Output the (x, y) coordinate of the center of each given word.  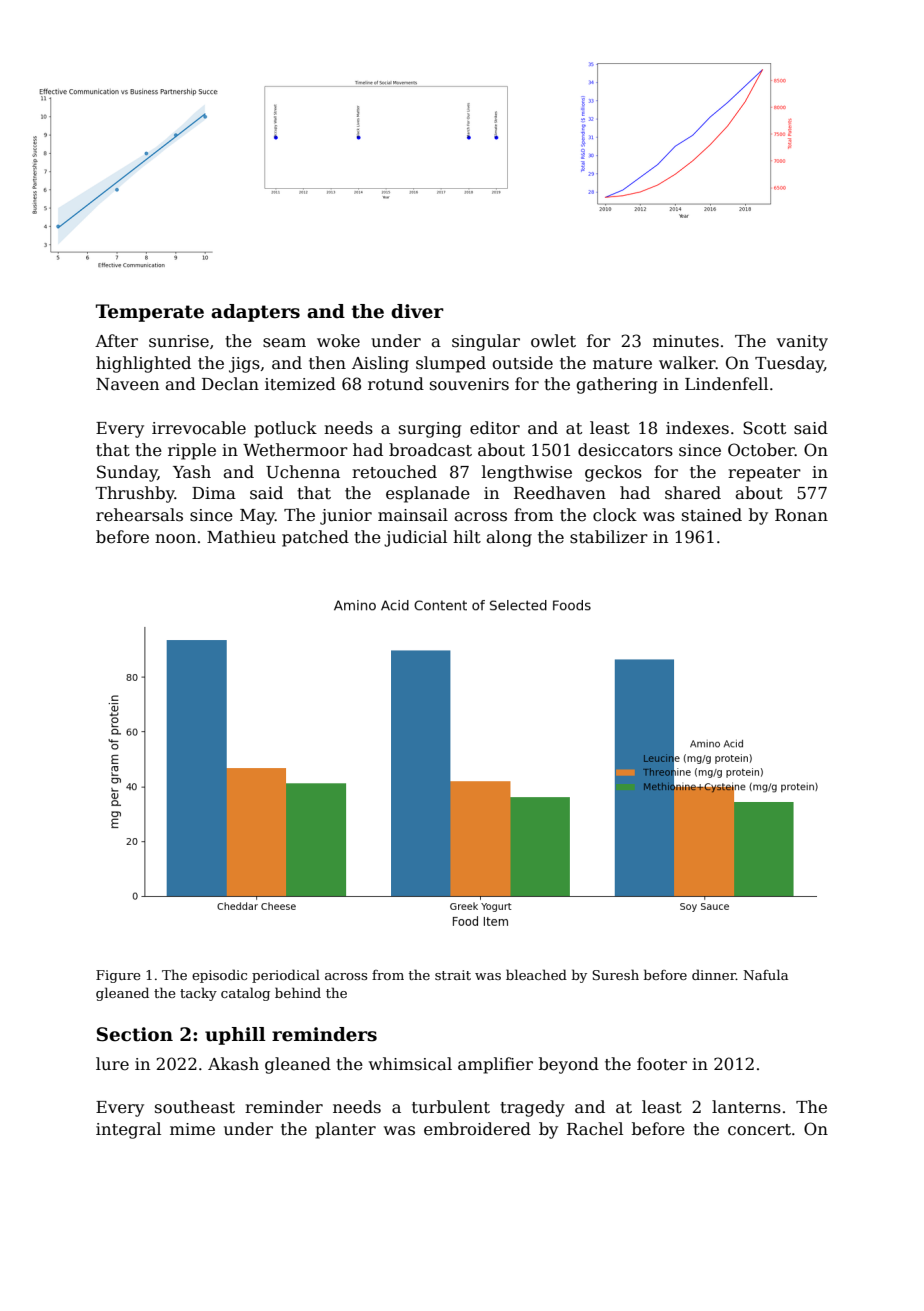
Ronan (801, 515)
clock (615, 515)
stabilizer (609, 537)
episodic (219, 976)
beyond (569, 1065)
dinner (714, 974)
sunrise (179, 341)
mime (192, 1129)
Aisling (380, 364)
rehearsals (139, 515)
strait (453, 975)
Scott (764, 428)
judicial (415, 538)
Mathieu (241, 537)
